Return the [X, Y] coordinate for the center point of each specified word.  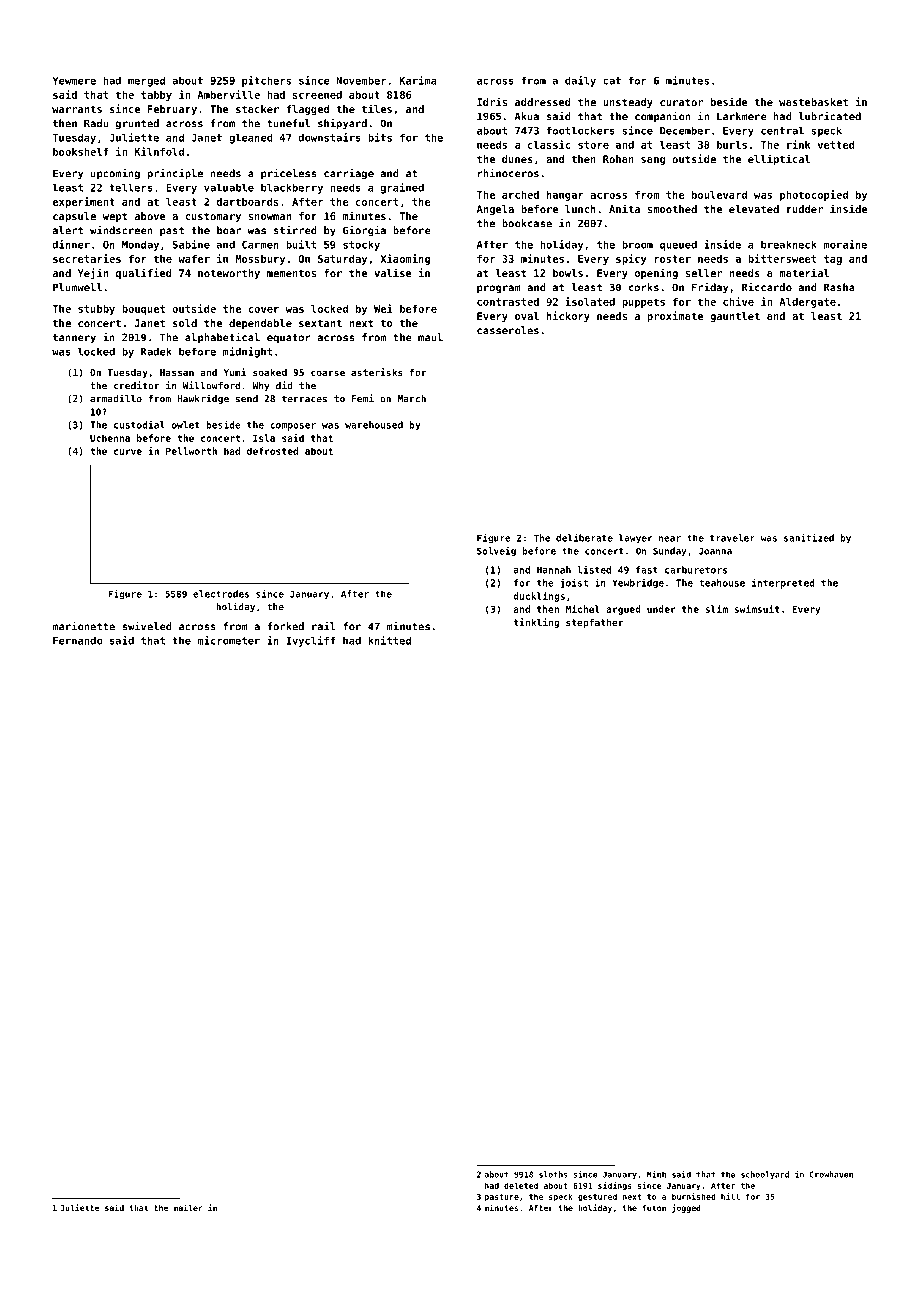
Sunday [669, 551]
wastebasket [813, 102]
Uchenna [110, 438]
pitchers [266, 81]
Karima [418, 80]
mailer [188, 1207]
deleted [521, 1185]
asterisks [377, 372]
